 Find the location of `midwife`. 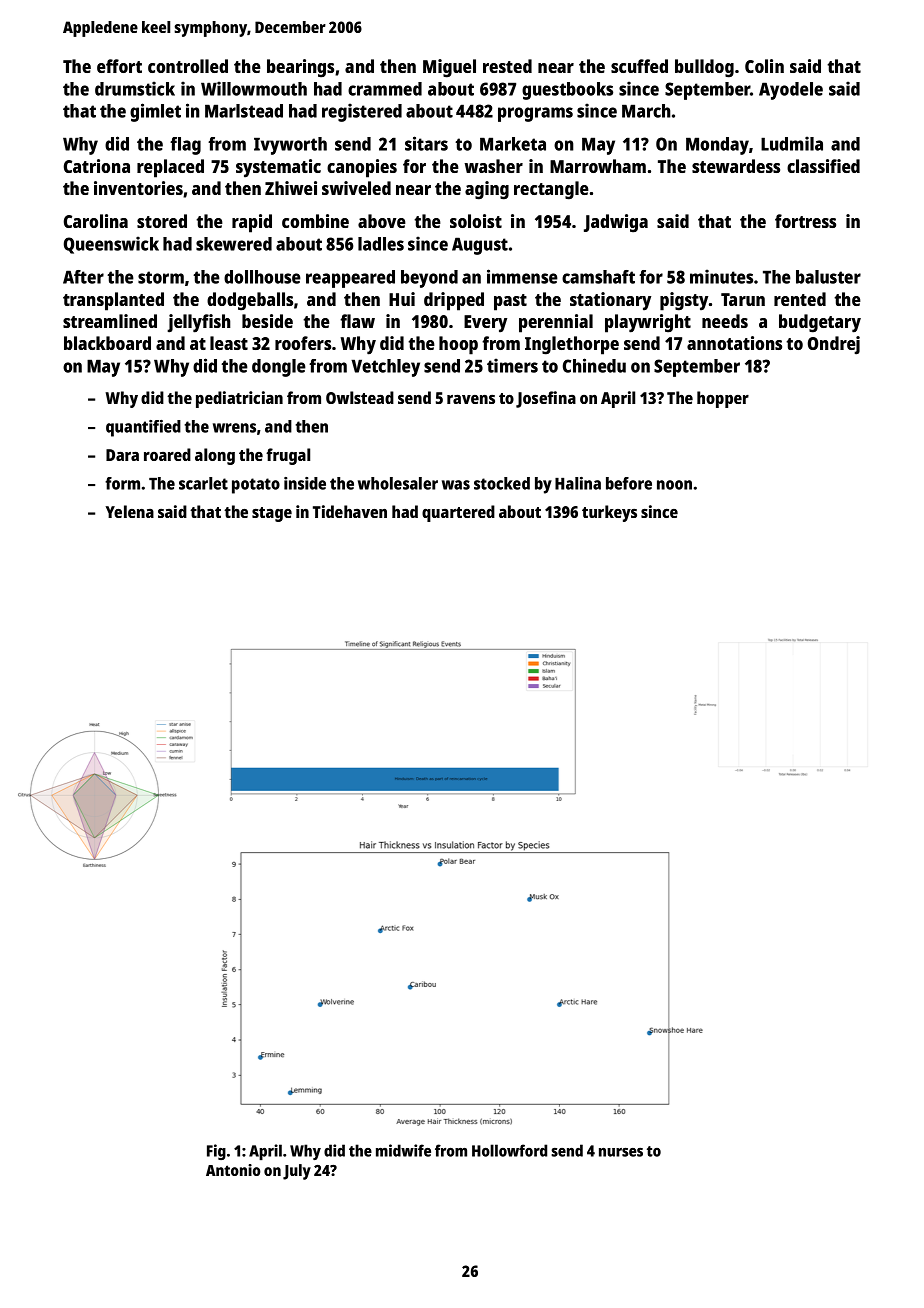

midwife is located at coordinates (403, 1150).
